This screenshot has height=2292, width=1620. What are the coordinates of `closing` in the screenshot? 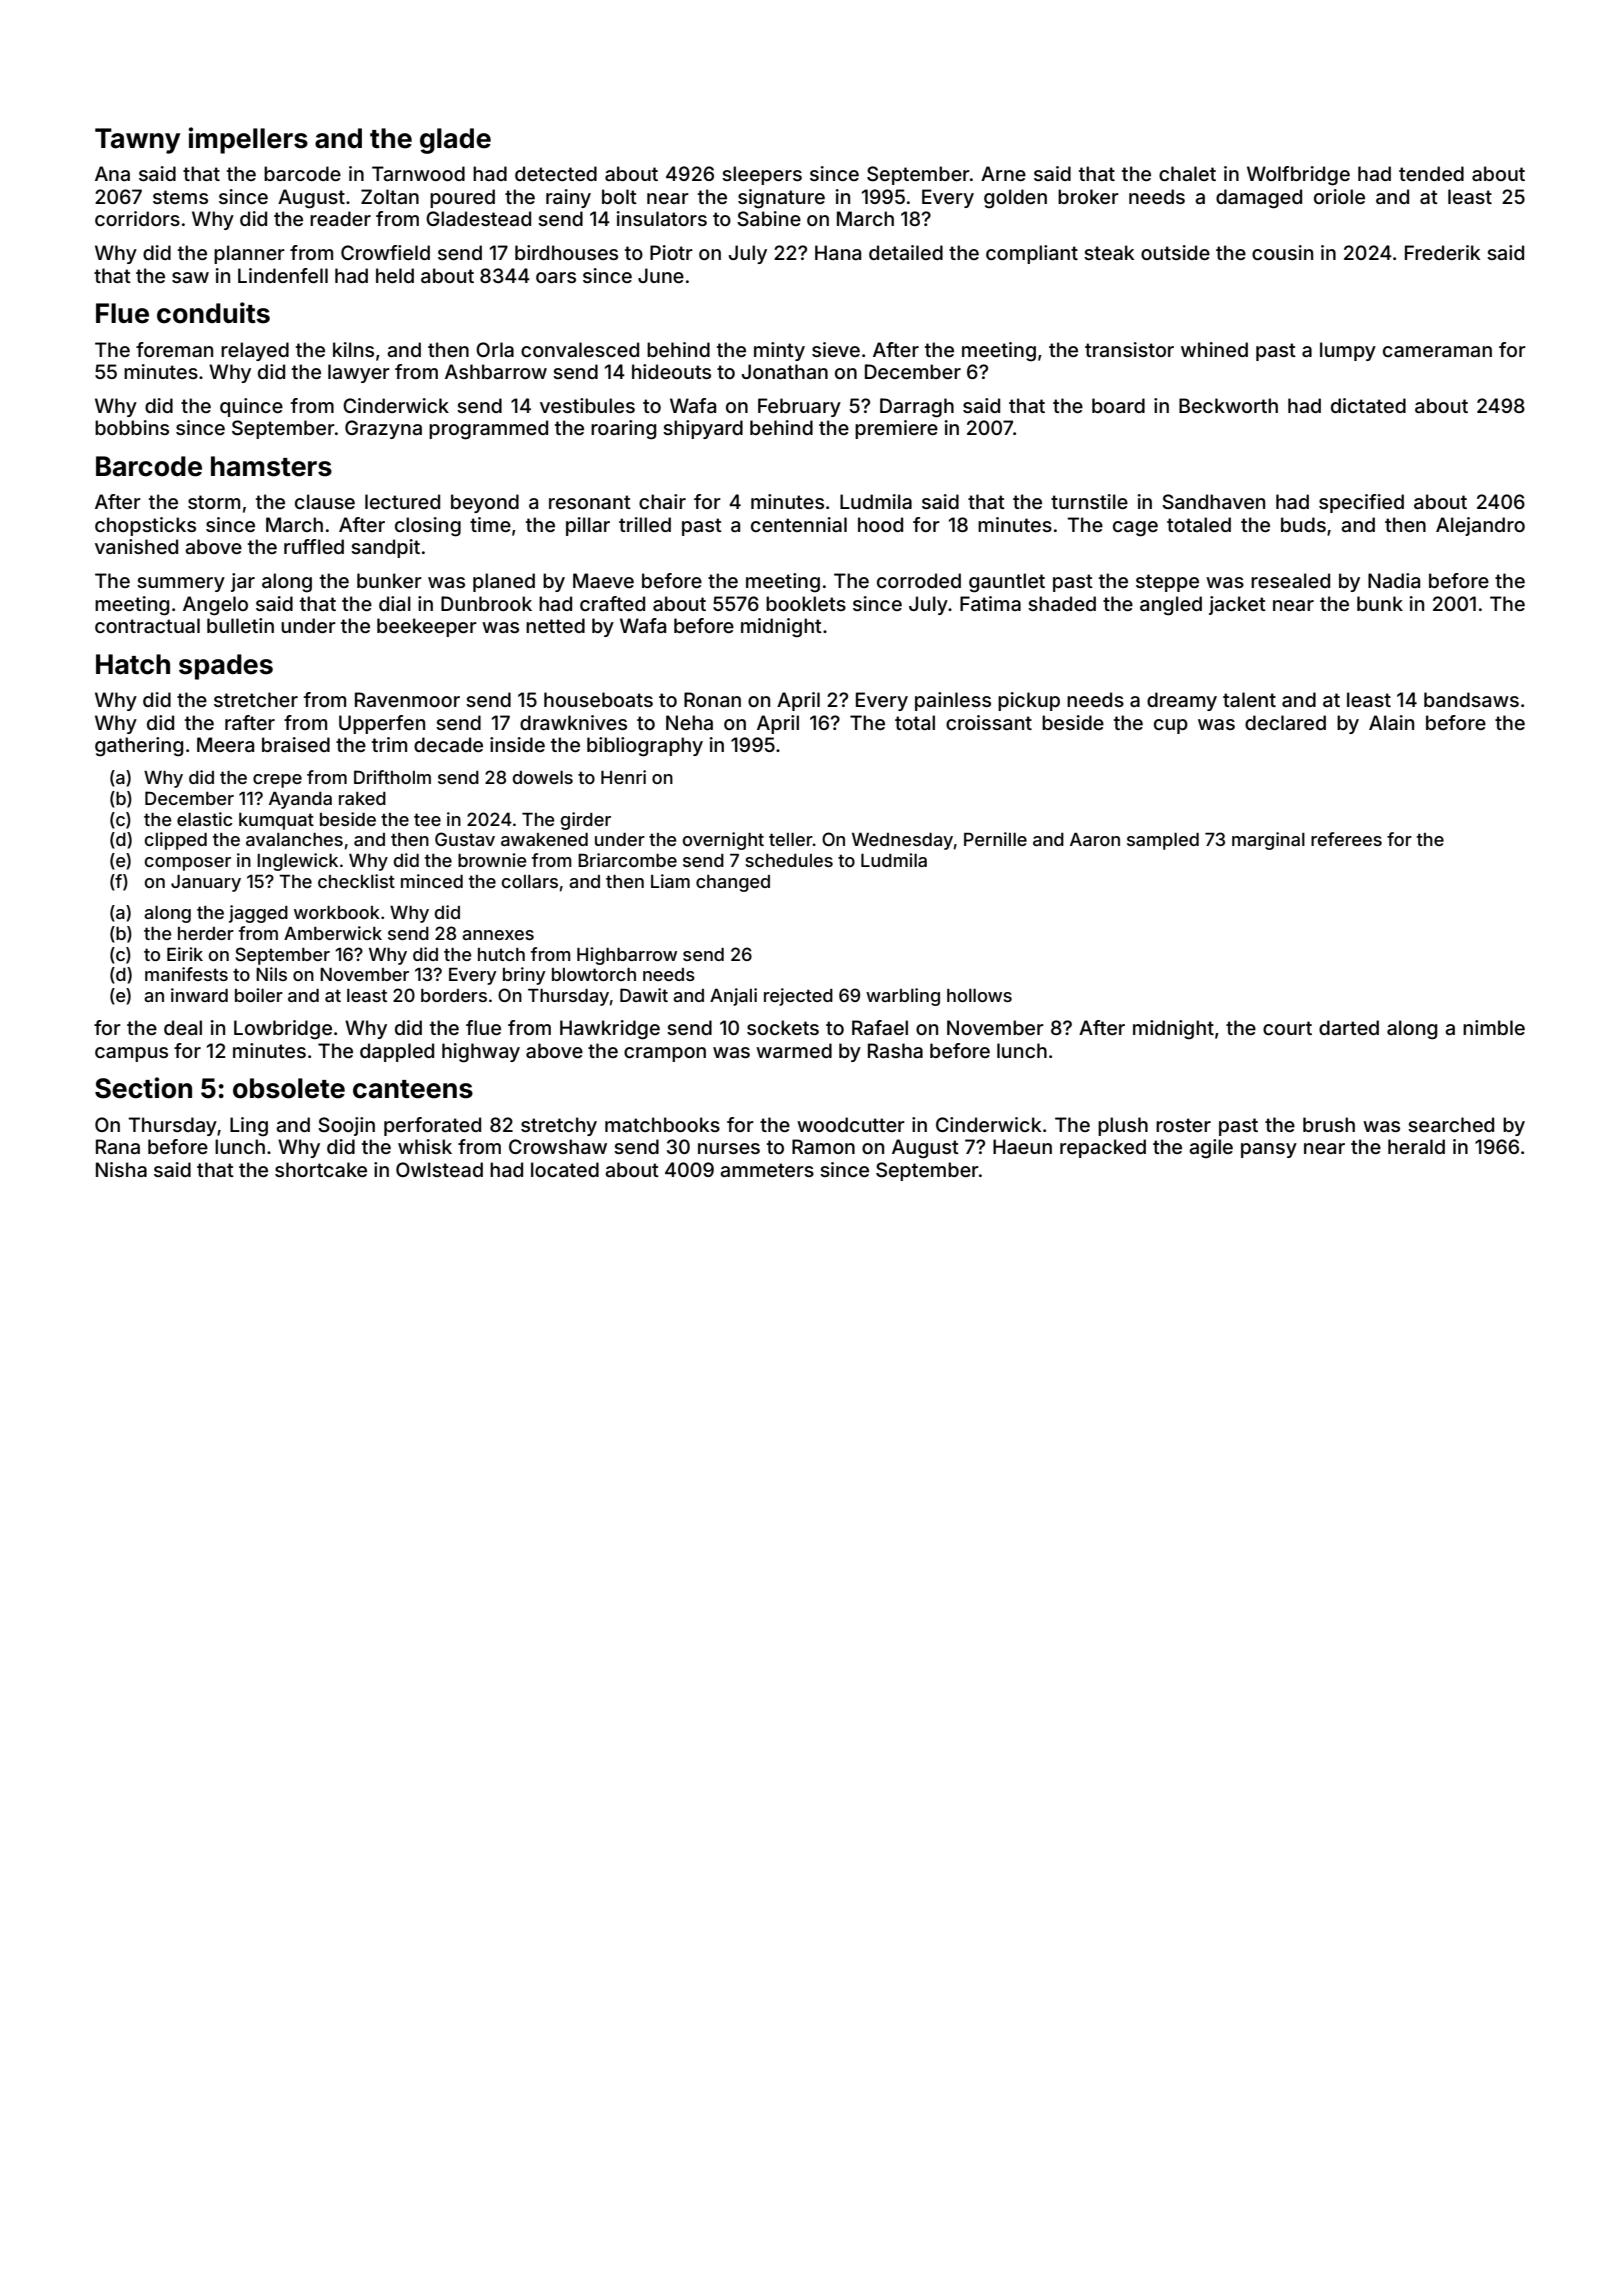 It's located at (428, 527).
